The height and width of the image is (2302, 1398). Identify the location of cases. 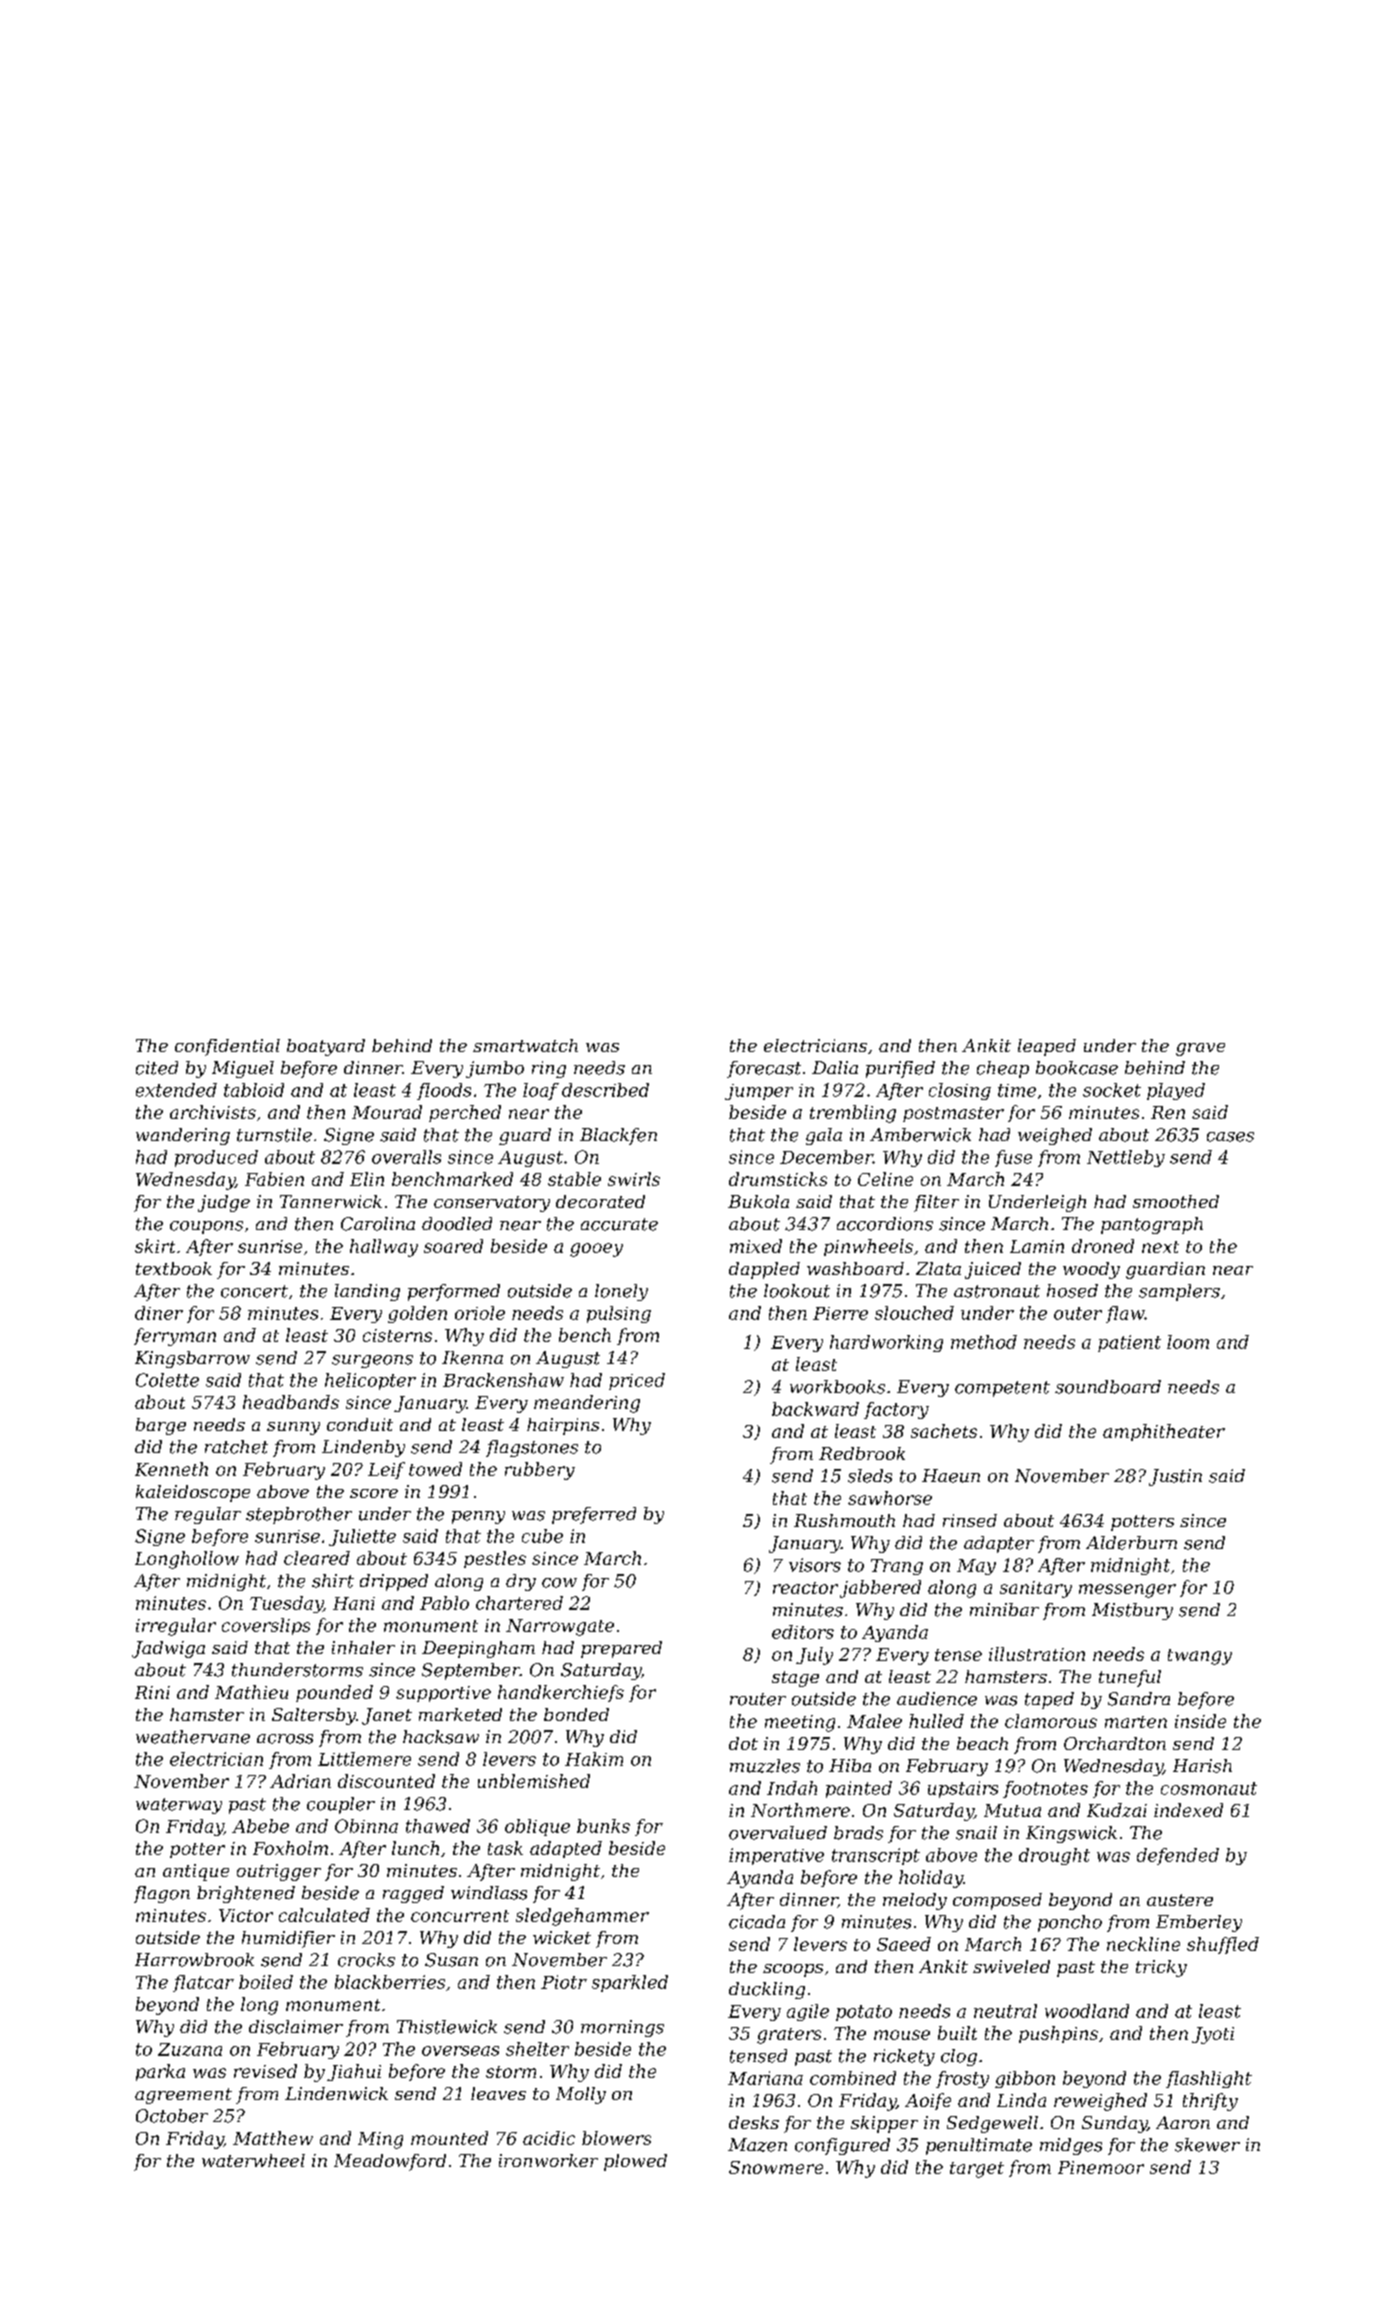
(1230, 1137).
